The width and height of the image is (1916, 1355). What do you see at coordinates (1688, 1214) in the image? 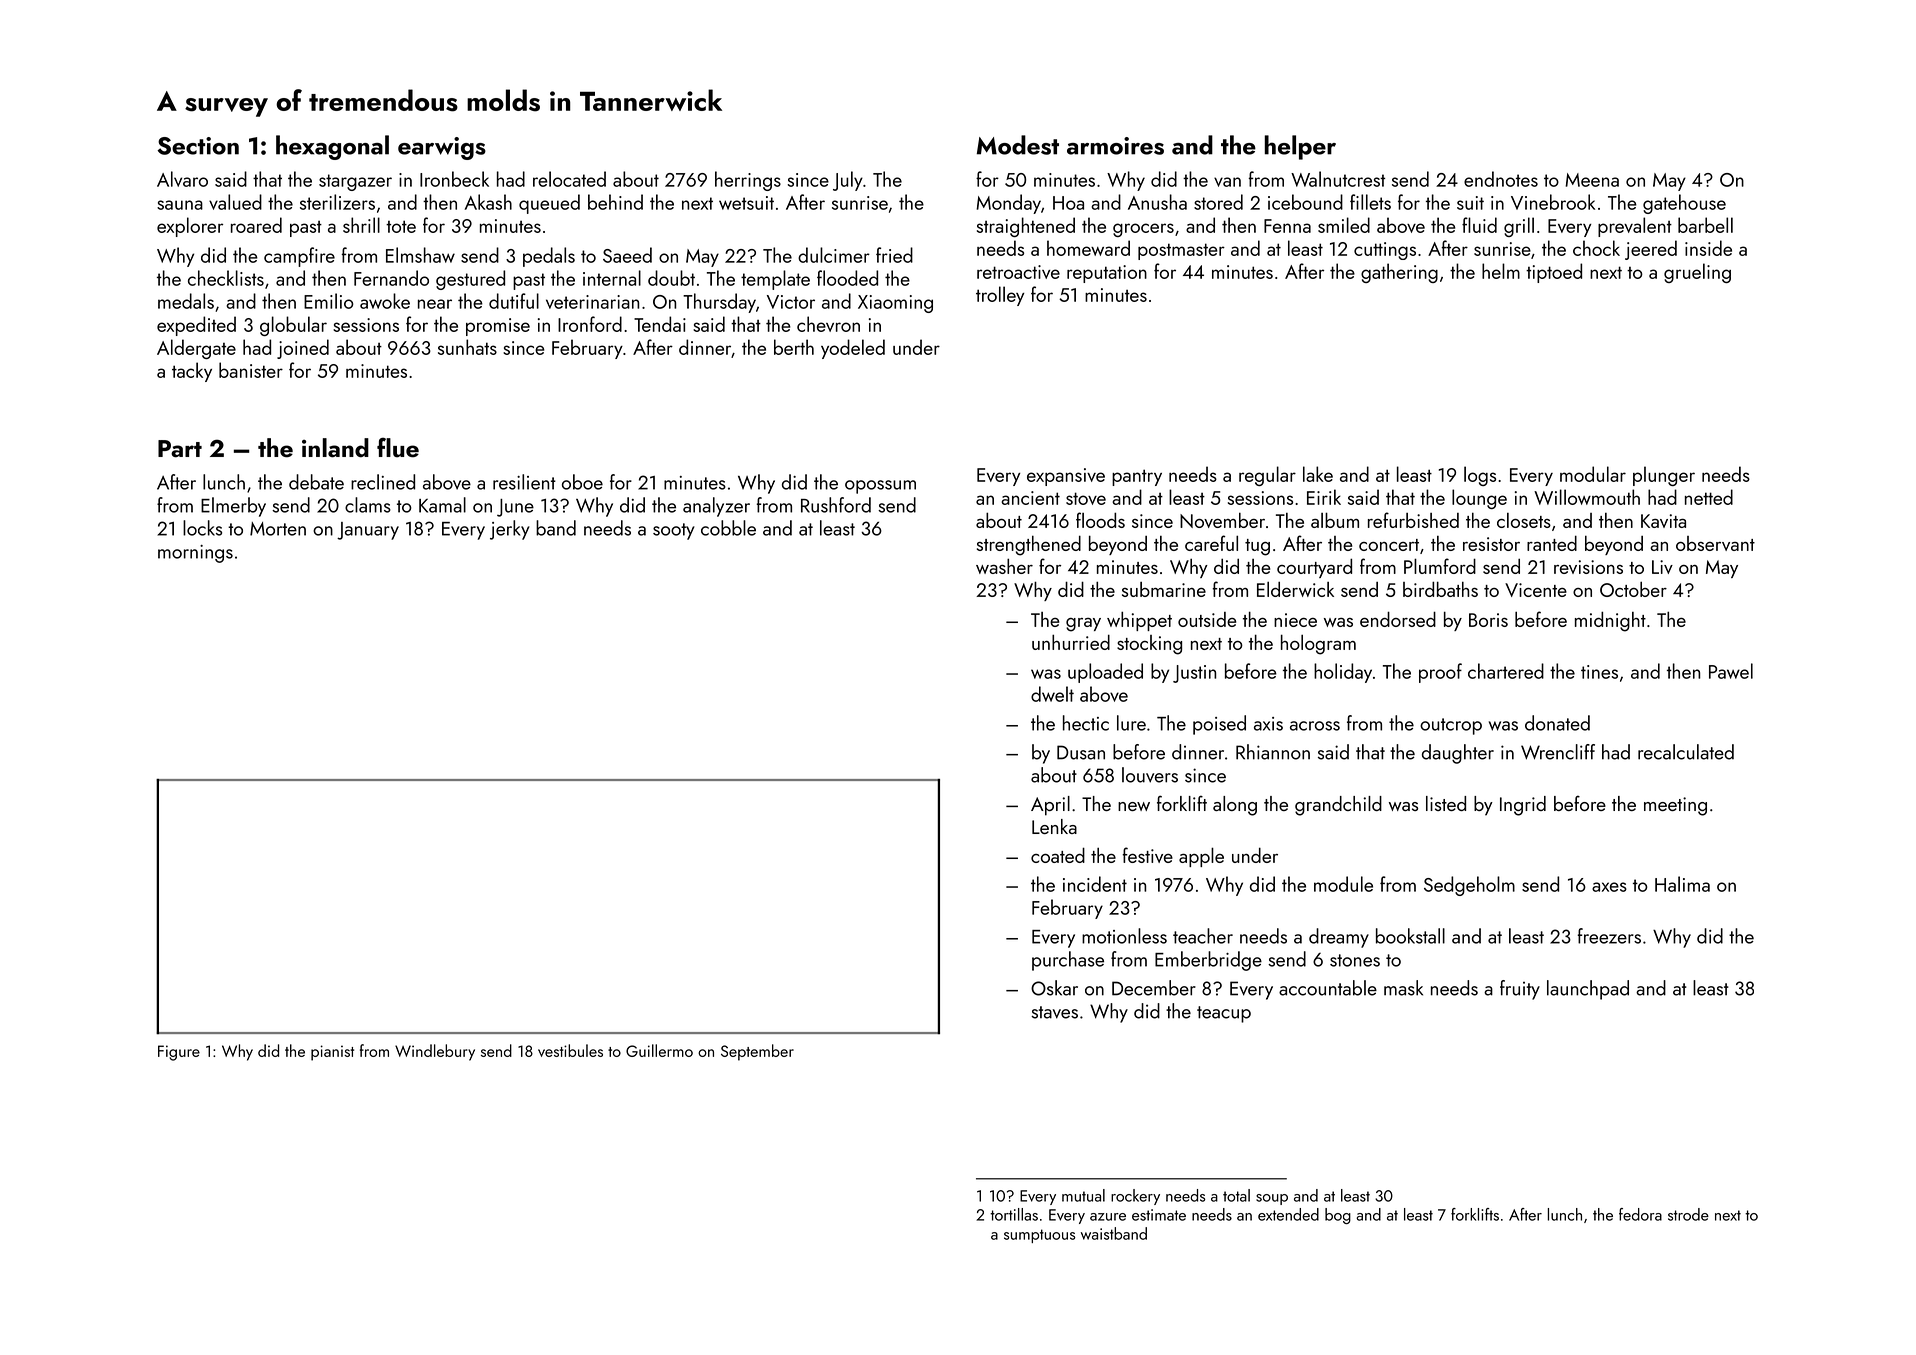
I see `strode` at bounding box center [1688, 1214].
